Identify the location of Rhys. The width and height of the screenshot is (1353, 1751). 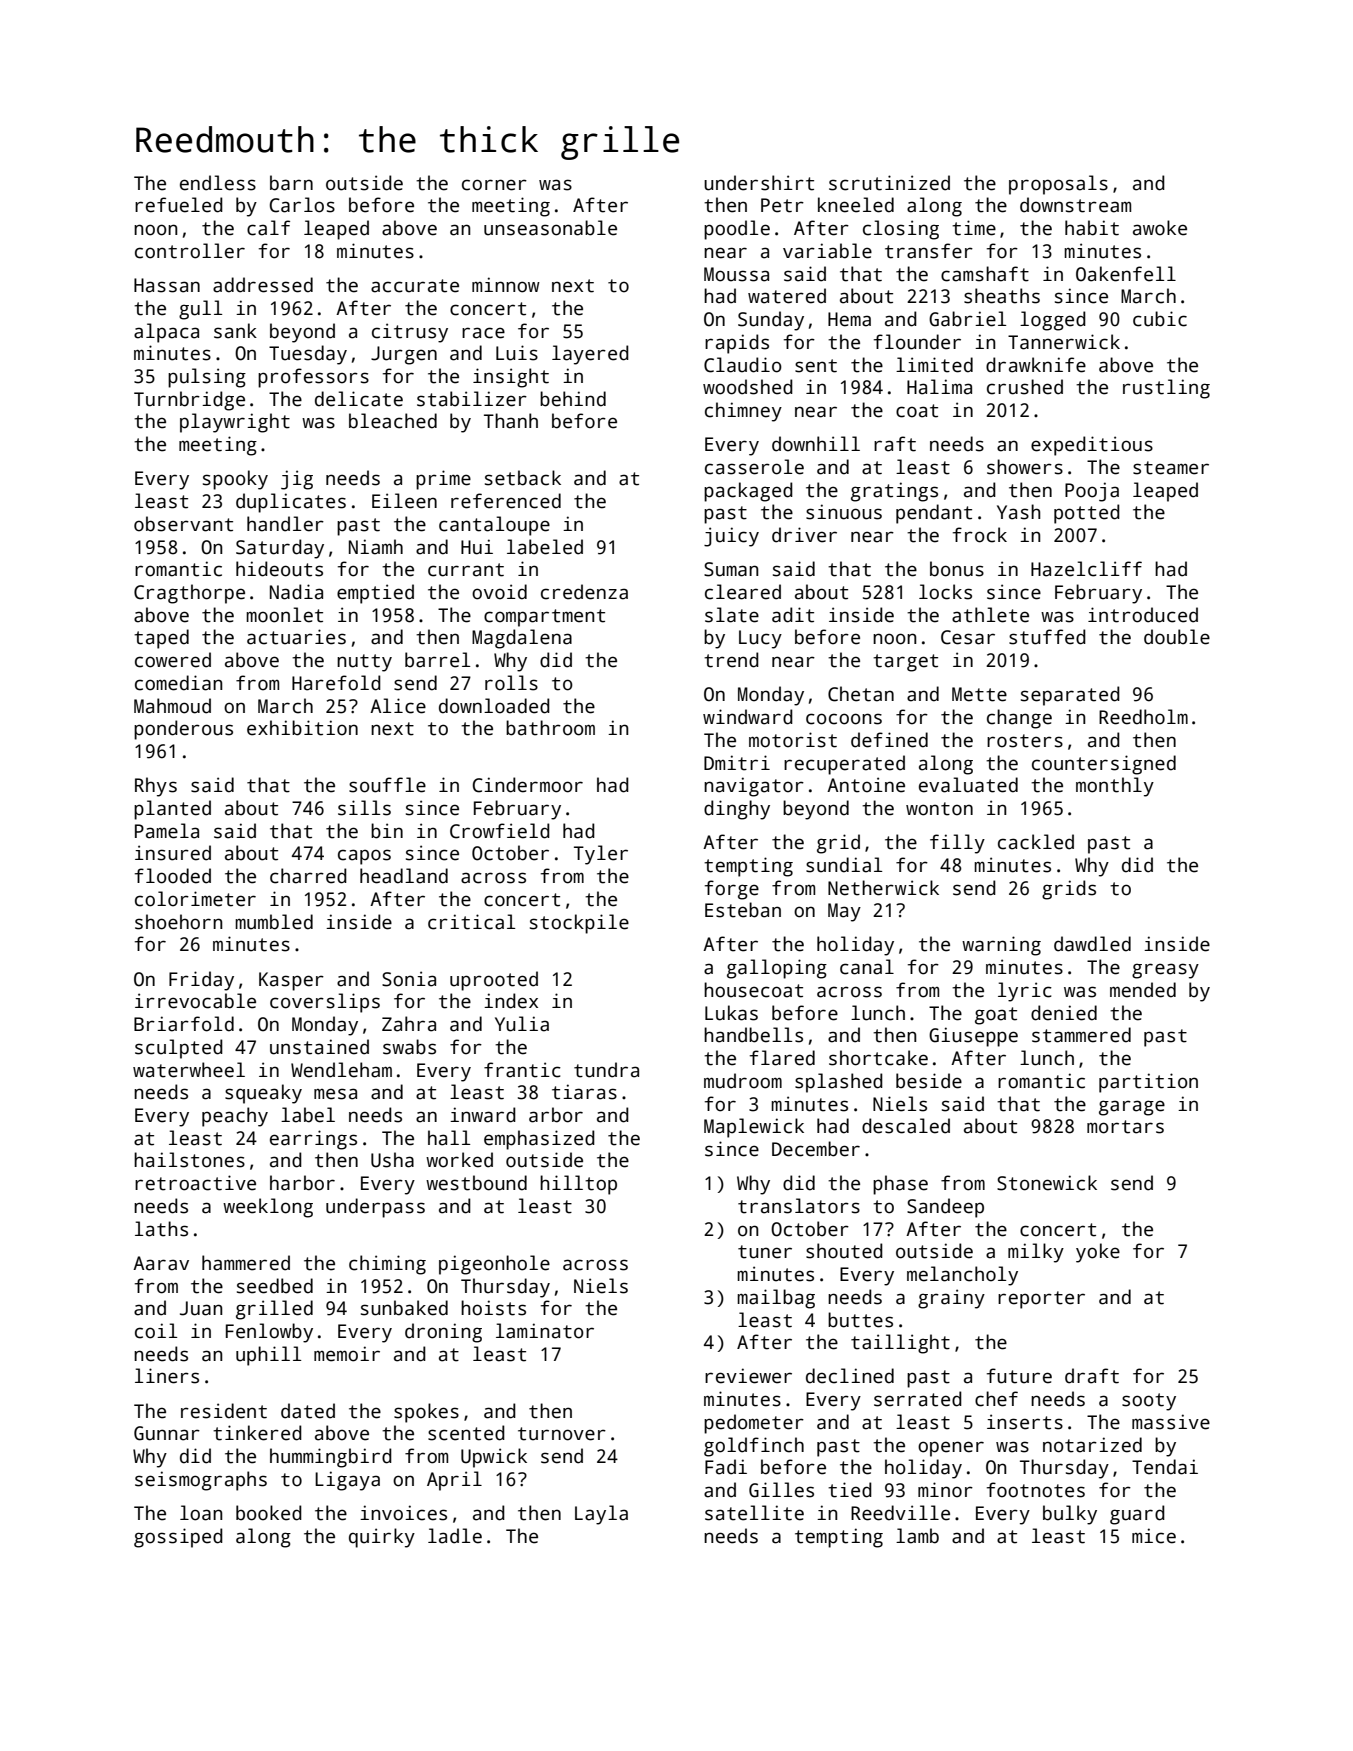
(156, 787).
